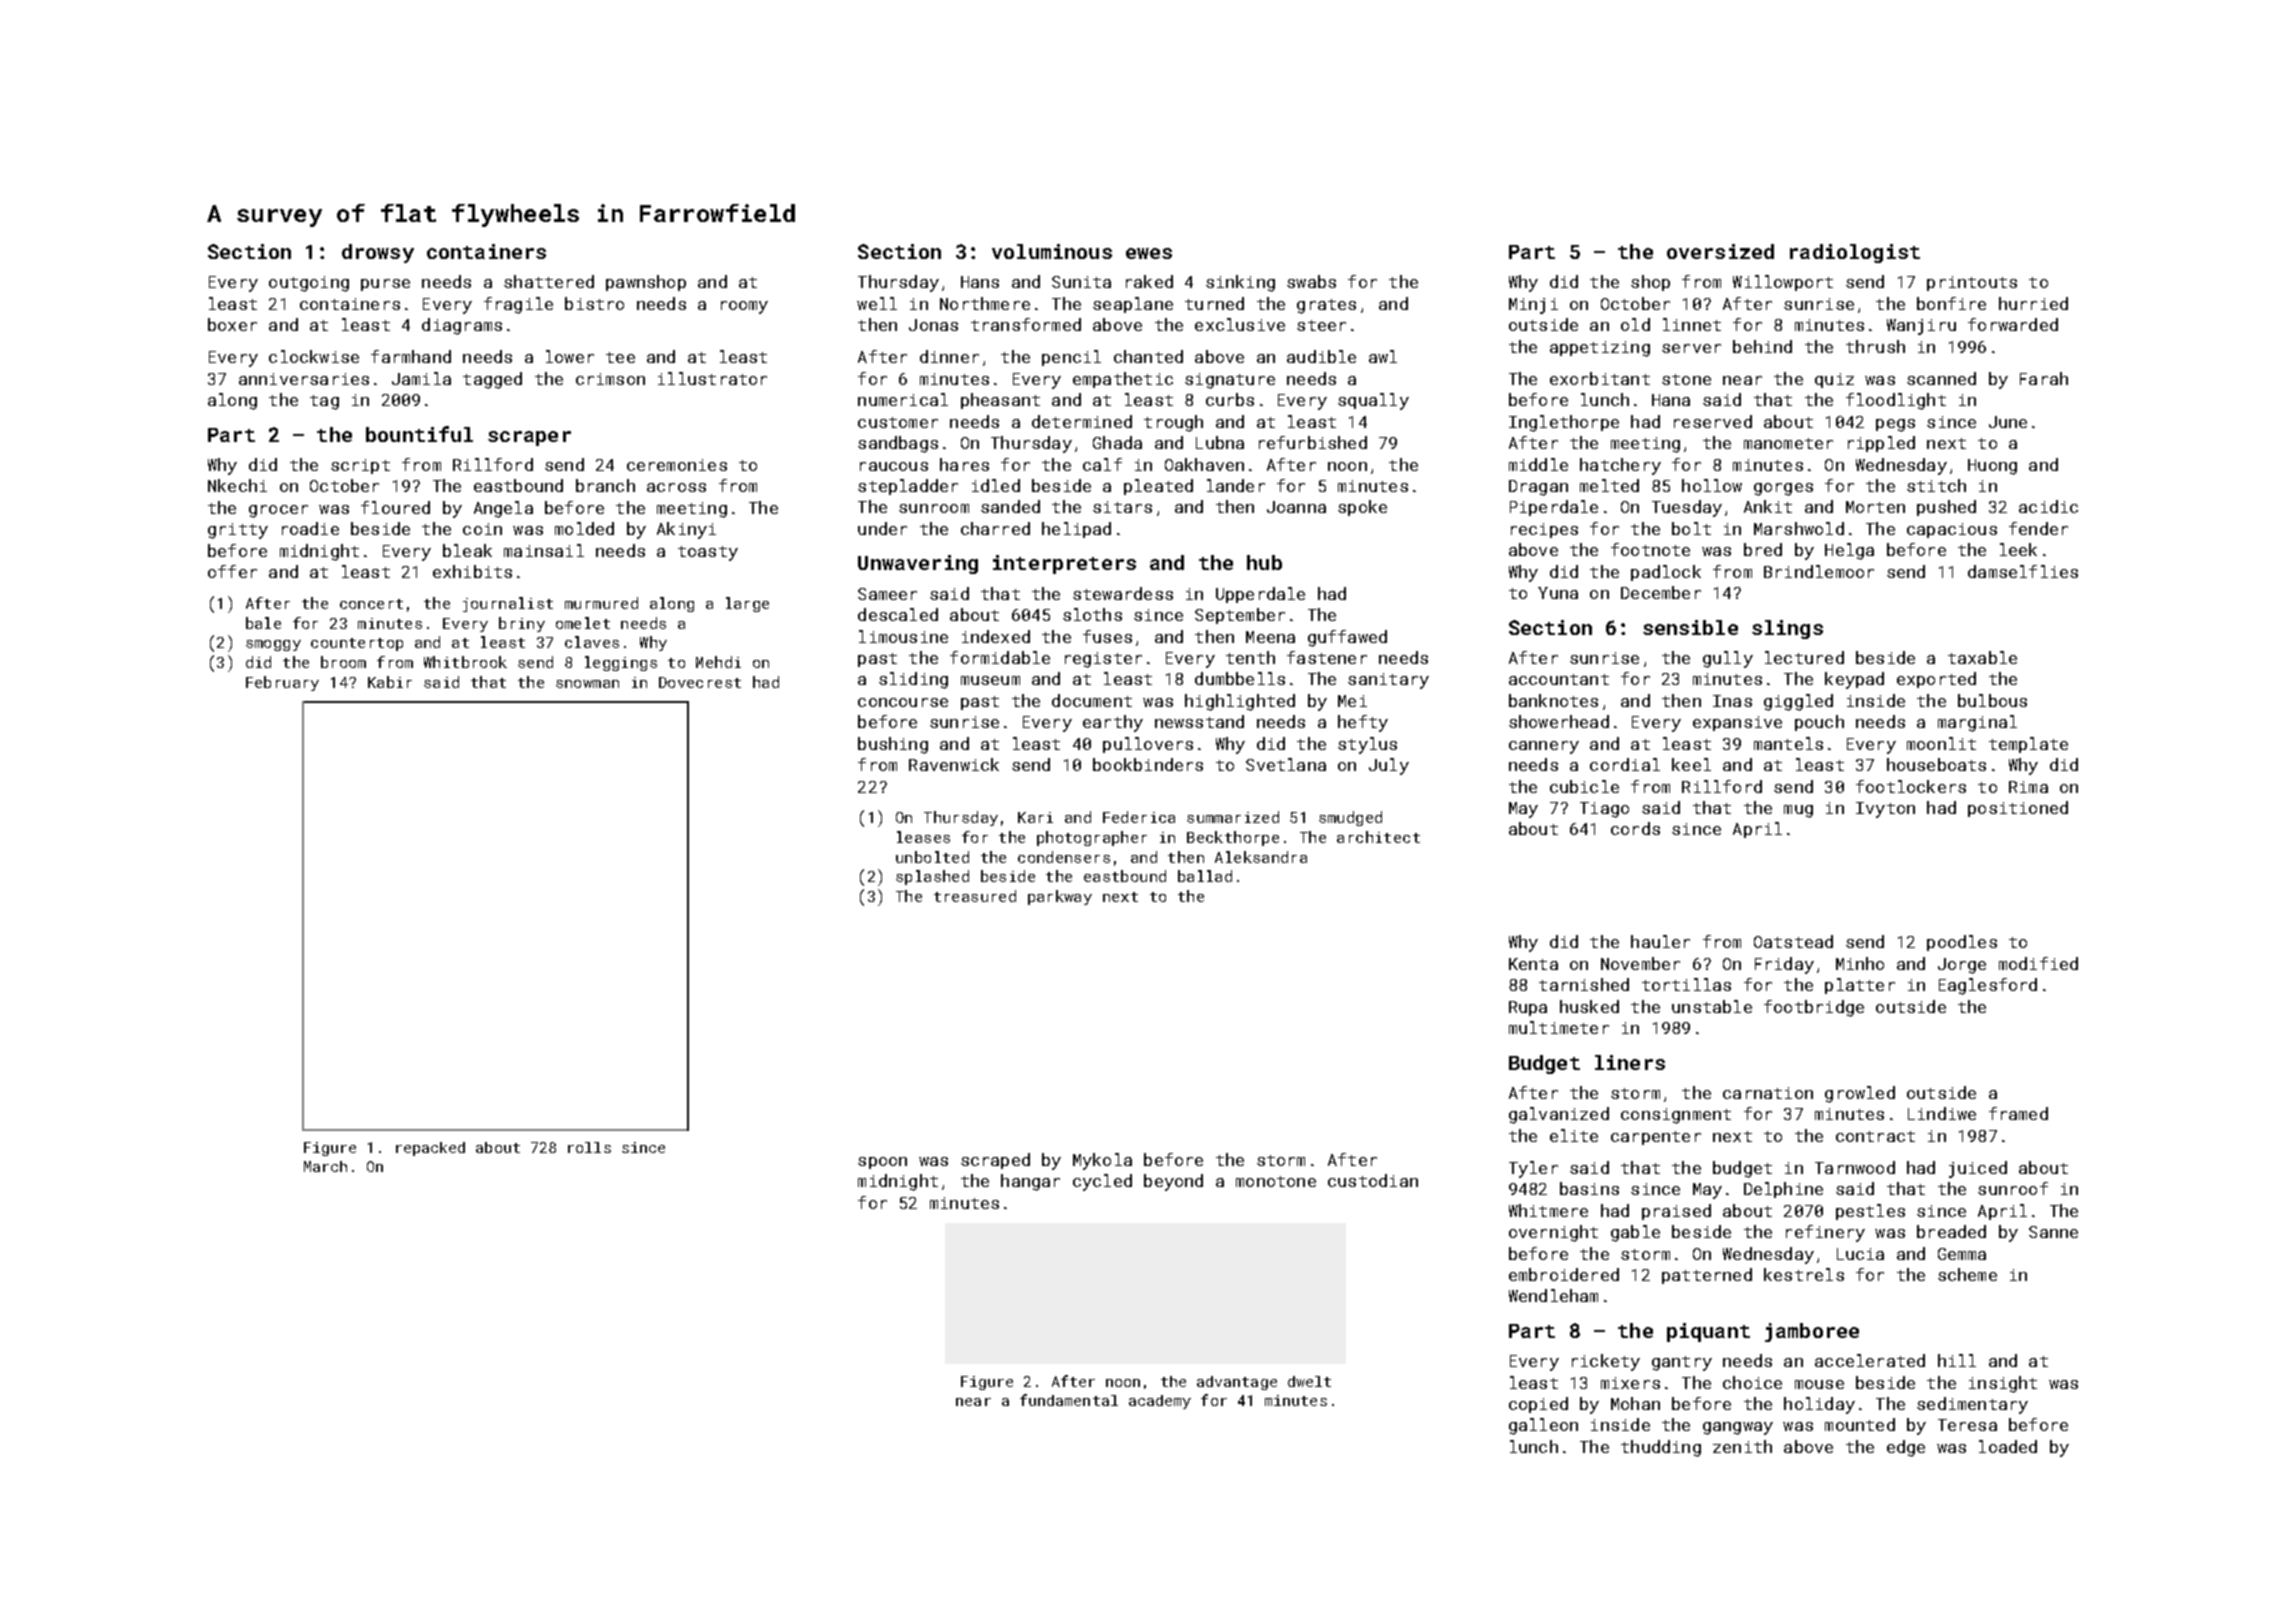 Image resolution: width=2292 pixels, height=1620 pixels. I want to click on smoggy, so click(273, 645).
